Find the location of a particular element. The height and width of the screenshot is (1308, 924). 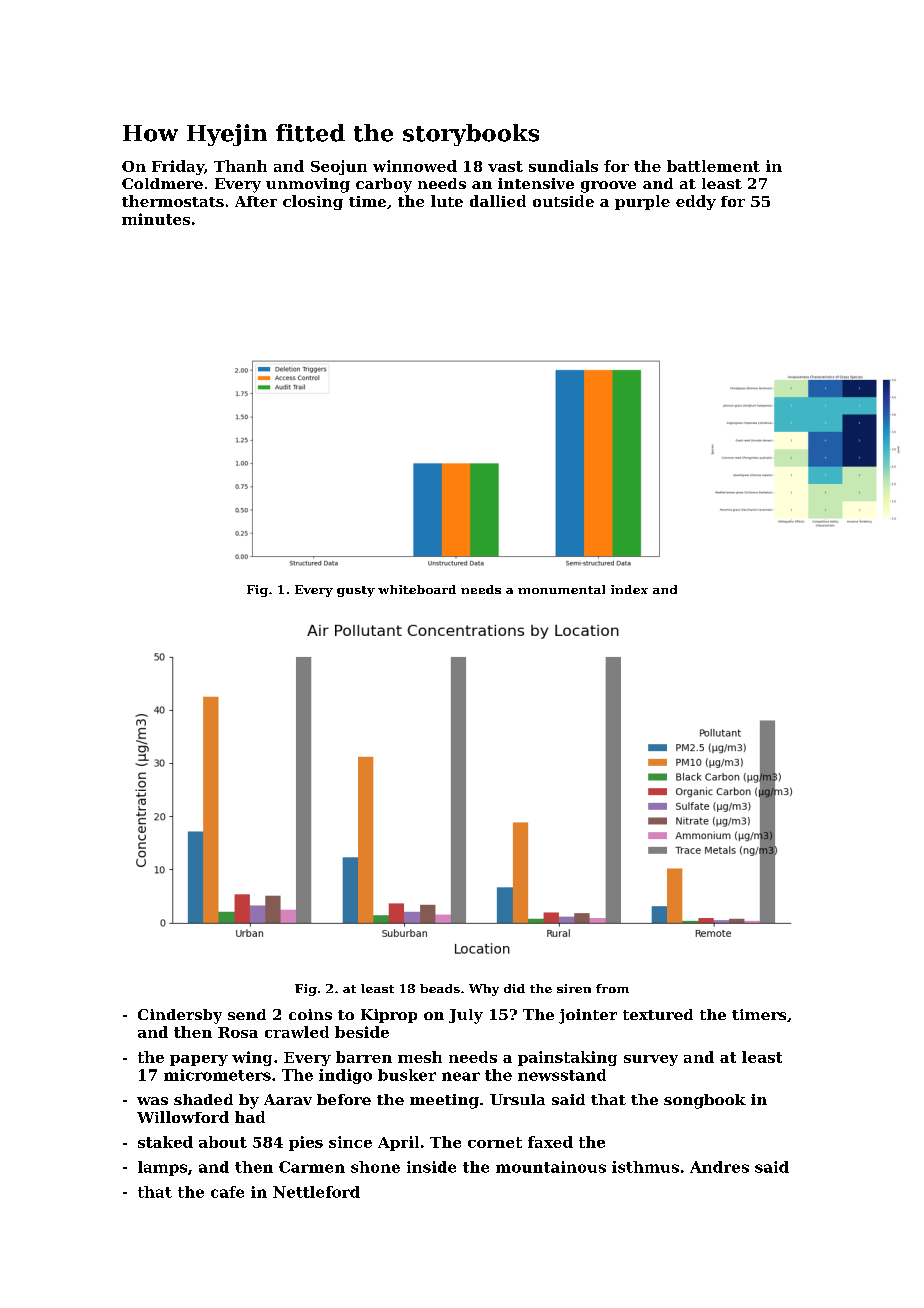

Seojun is located at coordinates (339, 167).
